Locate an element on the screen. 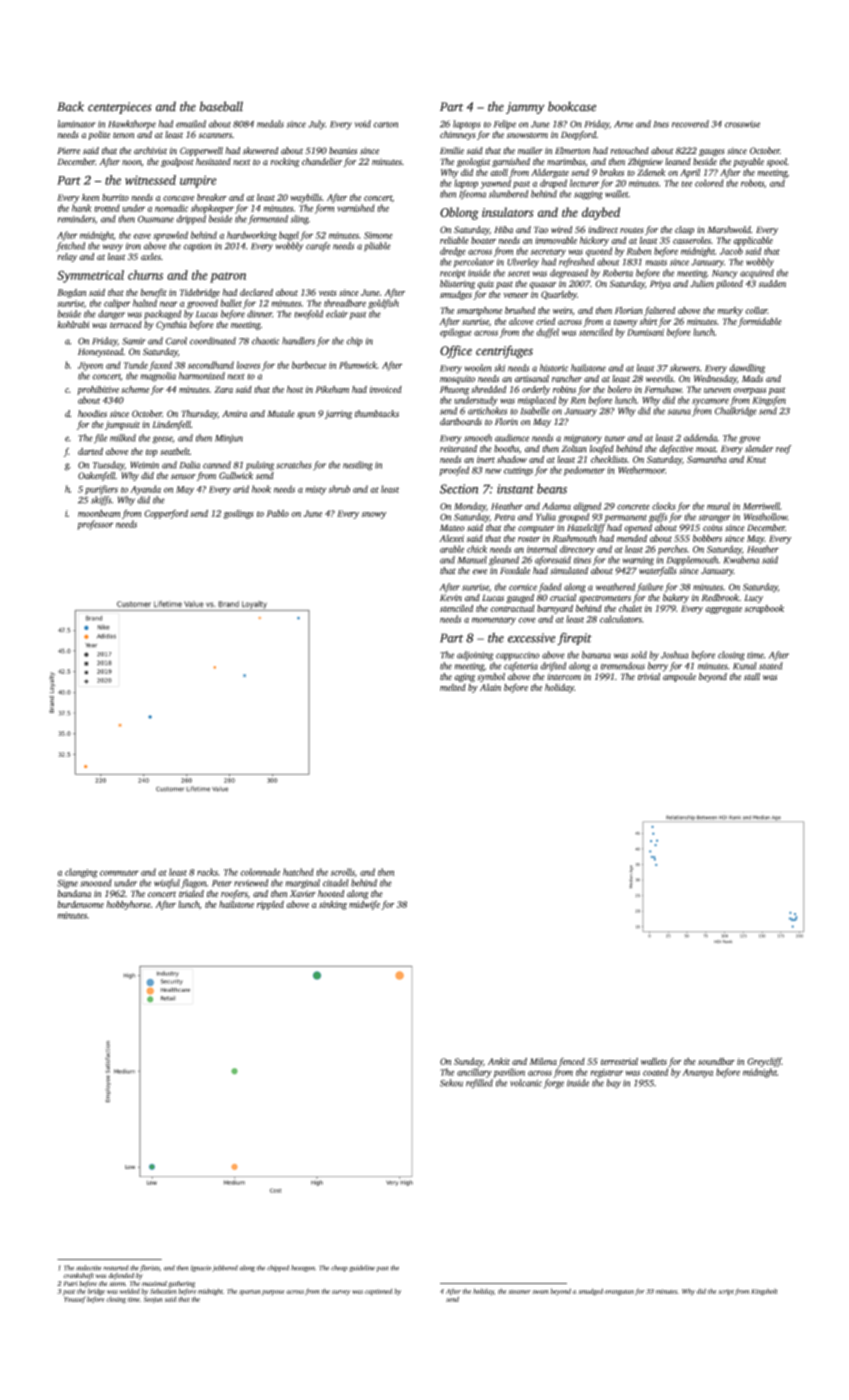  bookcase is located at coordinates (572, 106).
